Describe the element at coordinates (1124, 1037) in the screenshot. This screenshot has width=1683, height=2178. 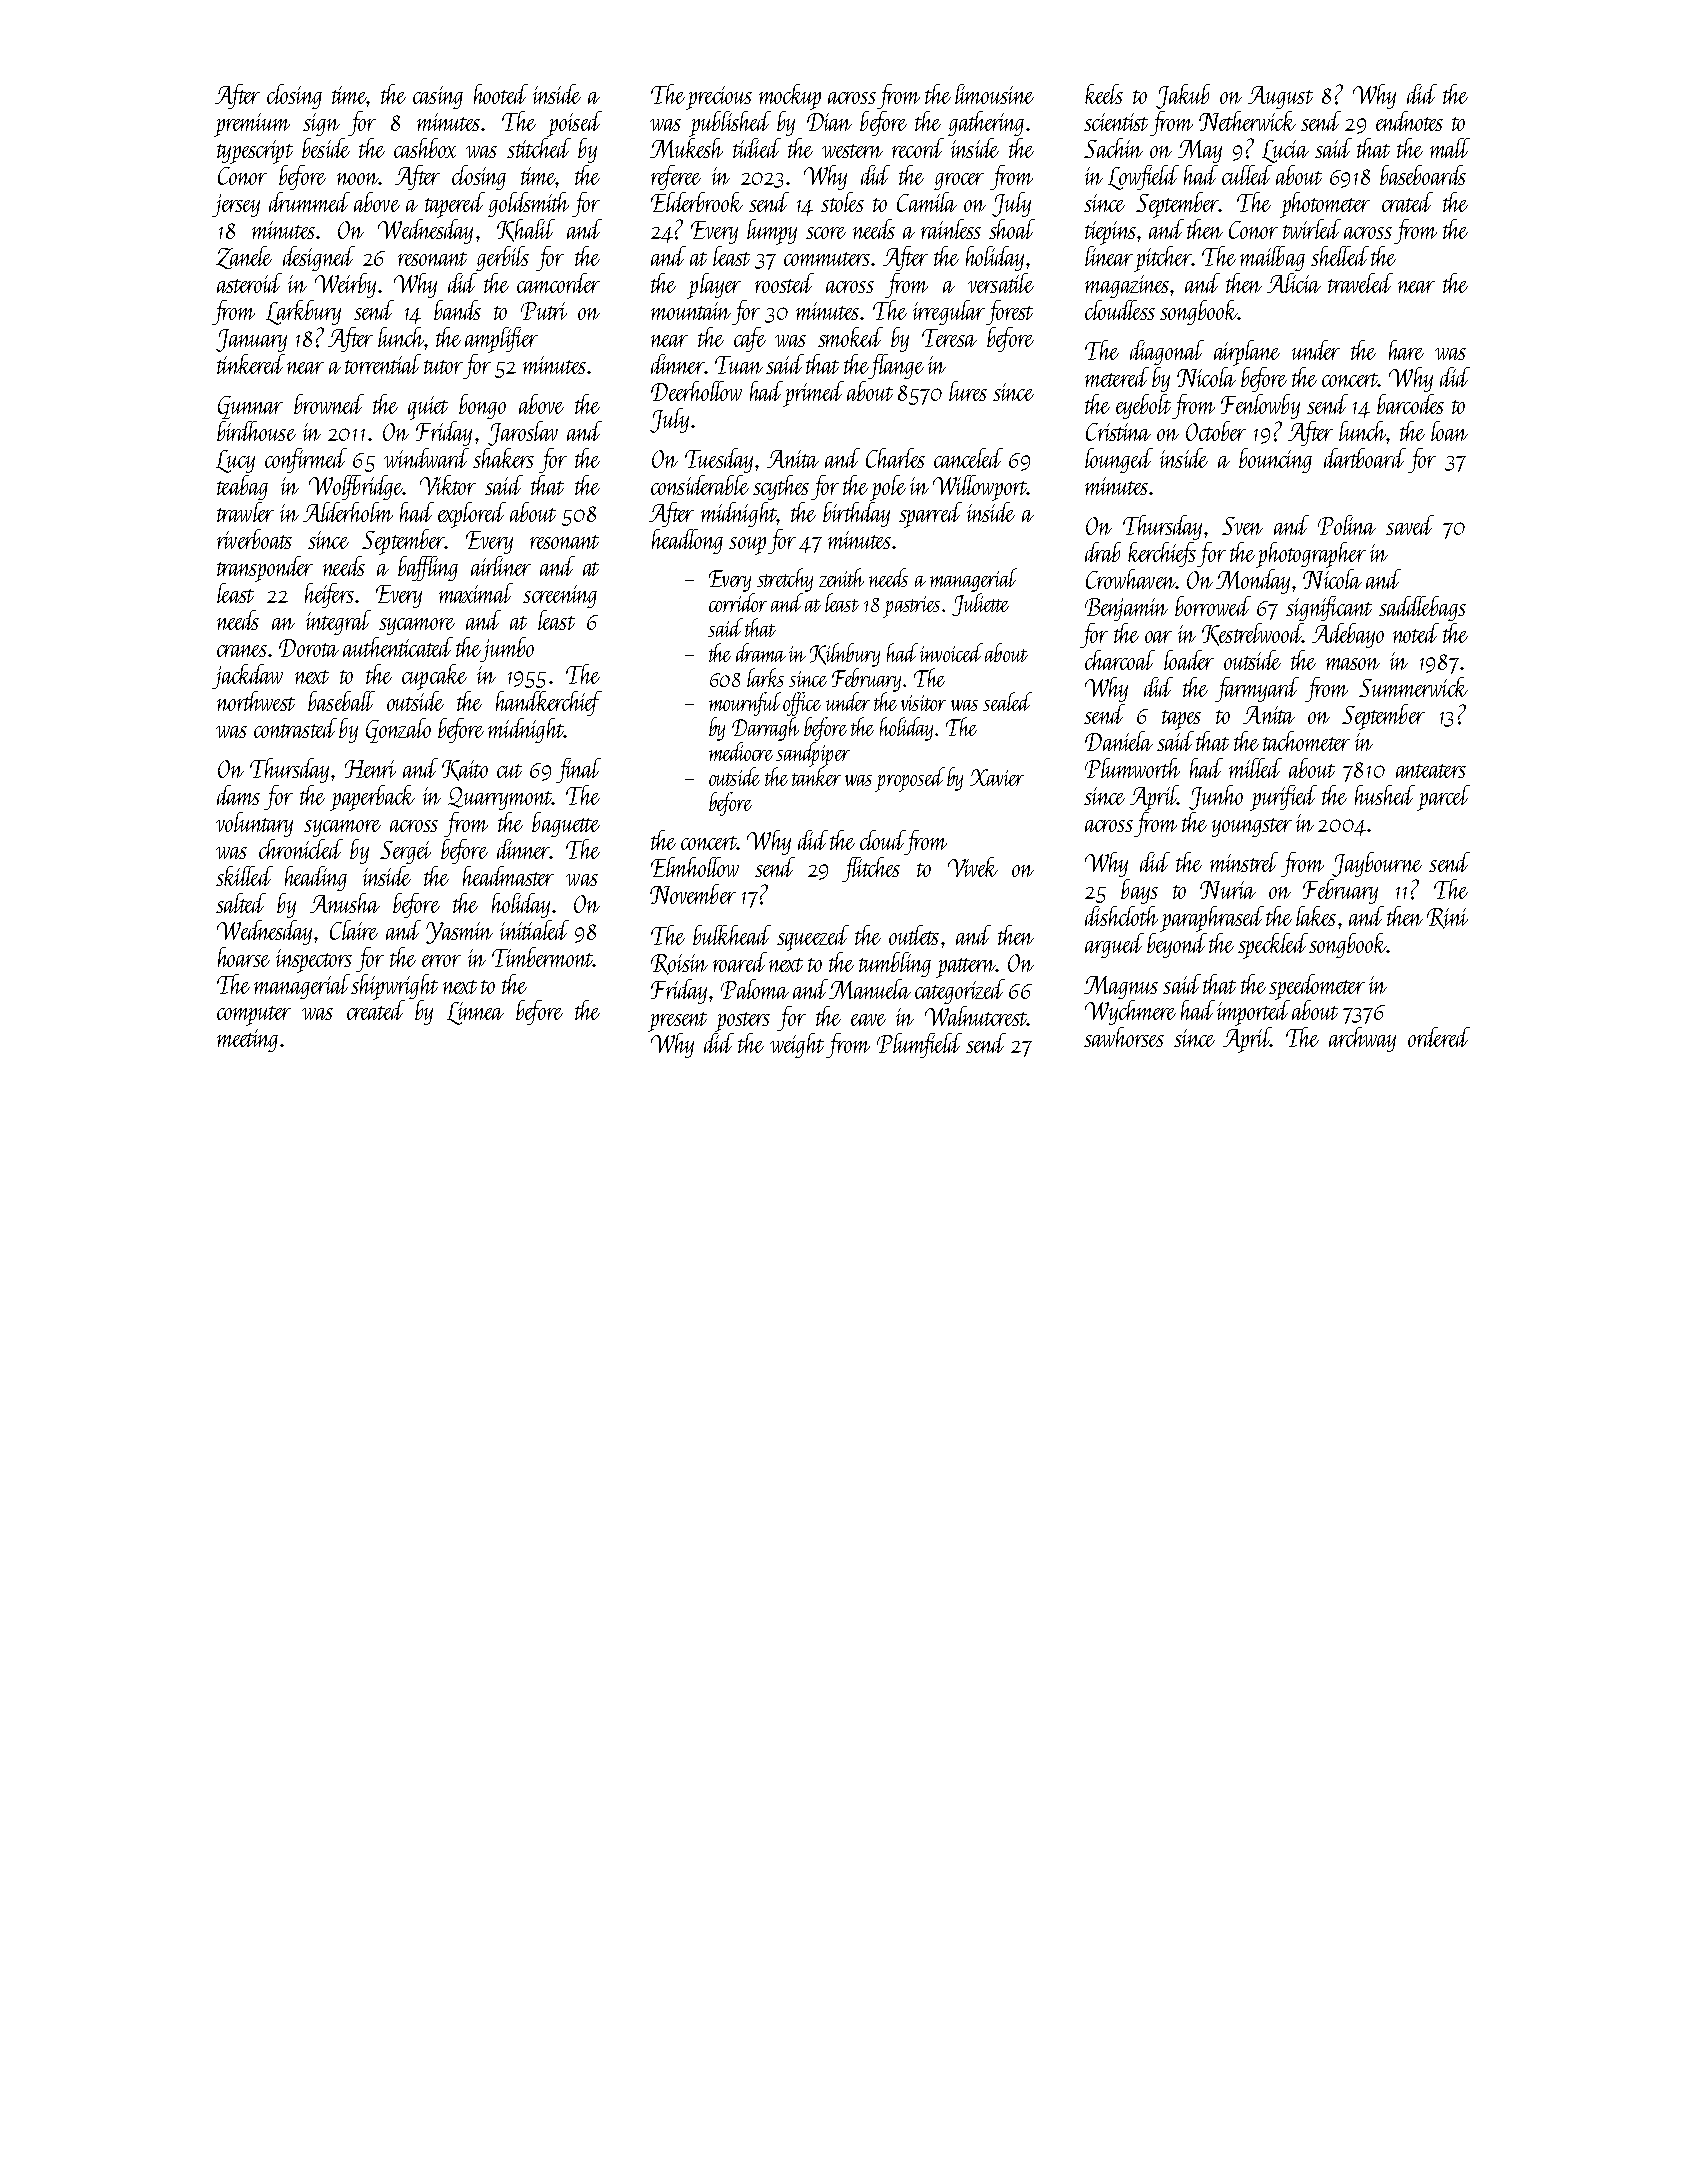
I see `sawhorses` at that location.
